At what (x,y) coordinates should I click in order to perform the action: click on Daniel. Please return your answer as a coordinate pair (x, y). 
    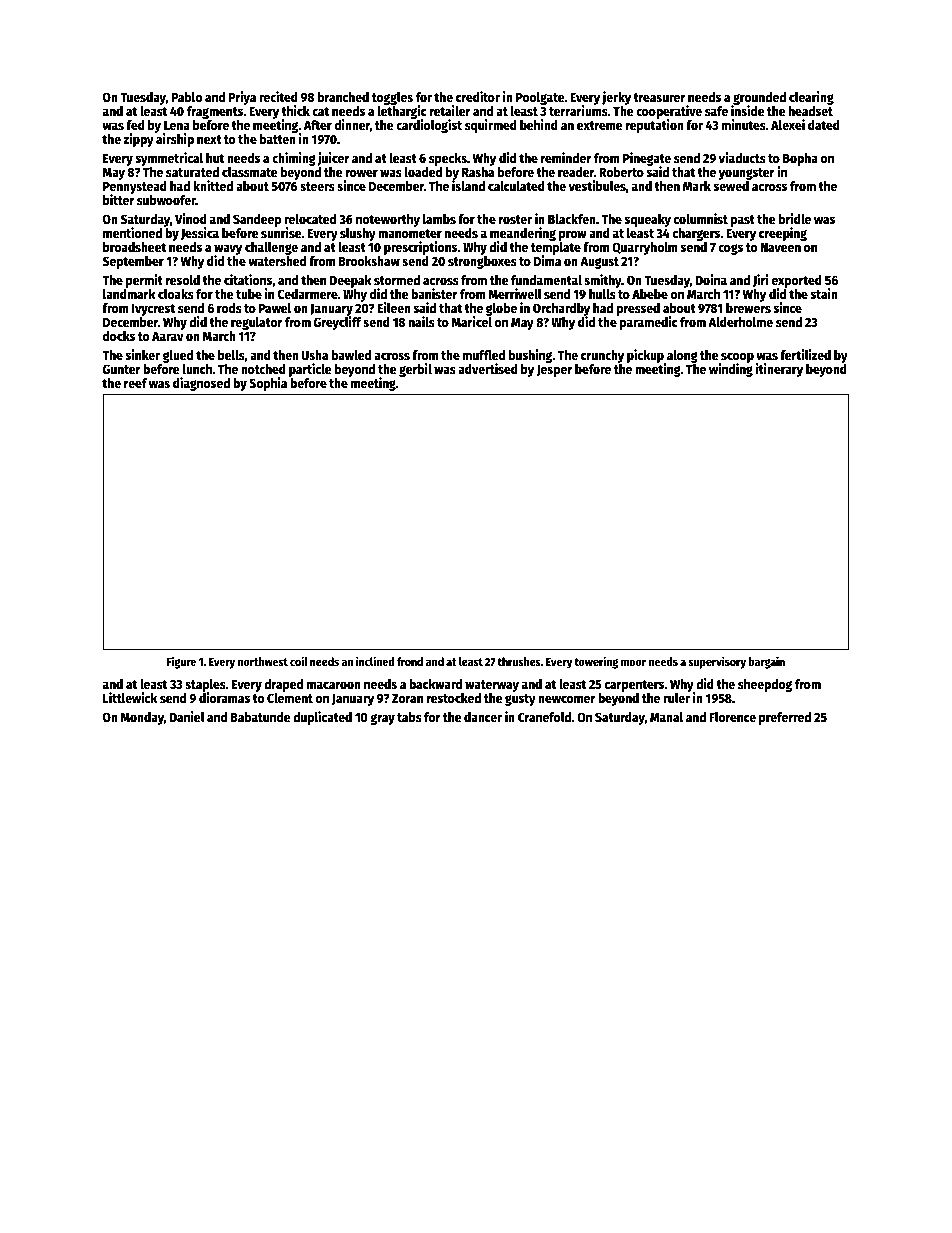
    Looking at the image, I should click on (187, 716).
